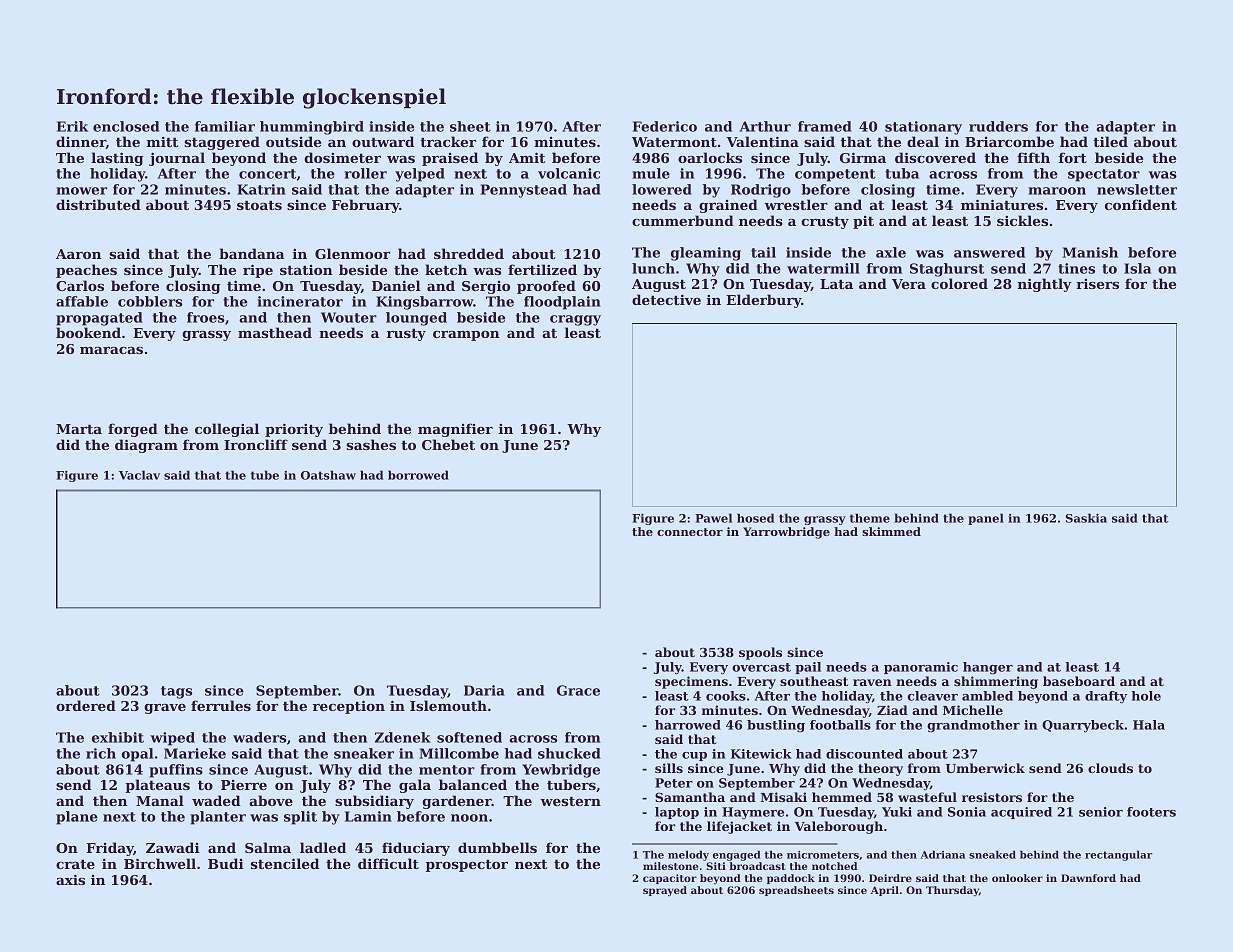 The height and width of the page is (952, 1233). What do you see at coordinates (225, 126) in the page?
I see `familiar` at bounding box center [225, 126].
